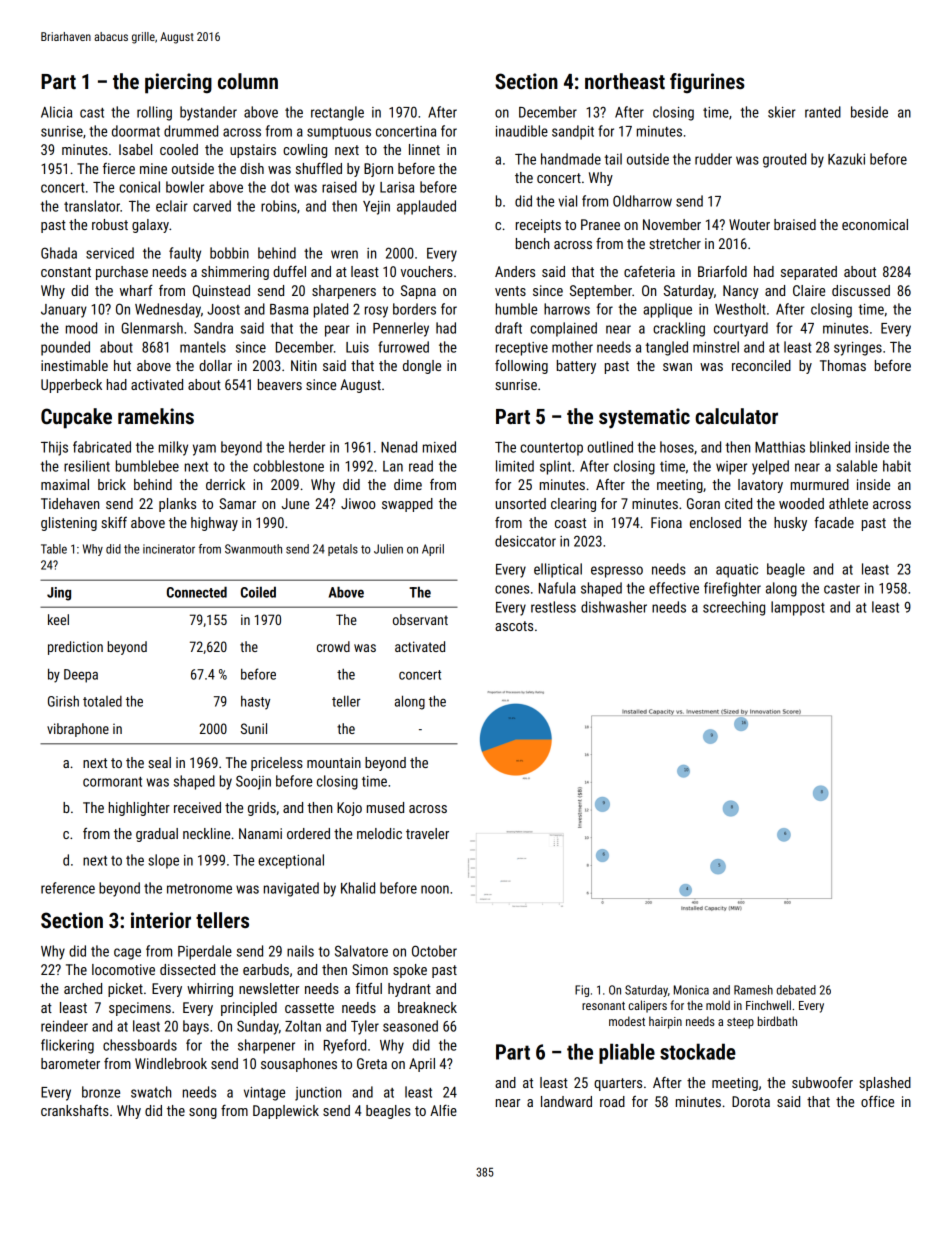 This screenshot has width=952, height=1233. Describe the element at coordinates (858, 349) in the screenshot. I see `syringes` at that location.
